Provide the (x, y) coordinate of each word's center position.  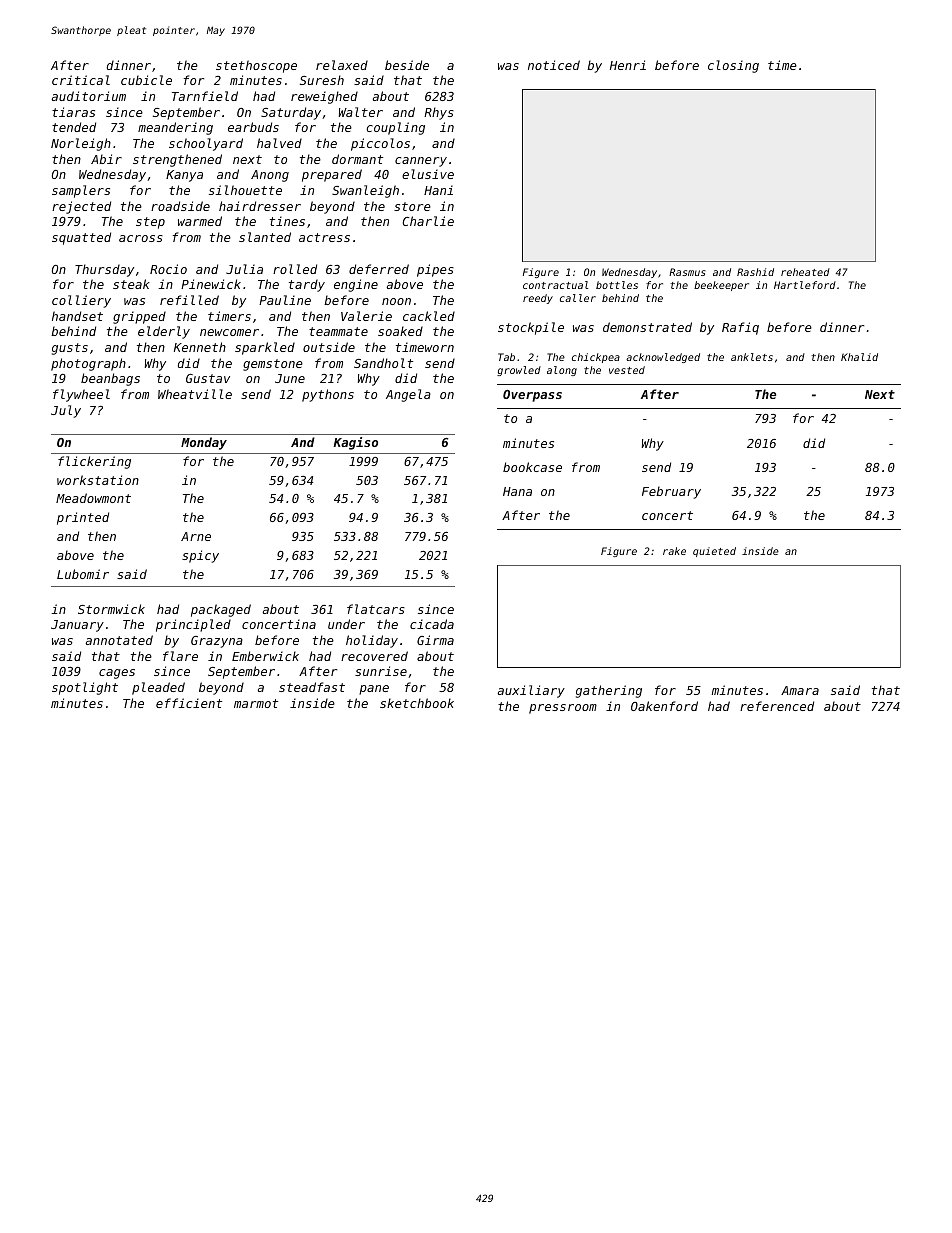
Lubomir (83, 574)
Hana (517, 491)
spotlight (85, 688)
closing (733, 66)
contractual (555, 285)
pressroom (563, 709)
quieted (714, 552)
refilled (189, 300)
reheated (805, 272)
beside (407, 65)
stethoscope (256, 66)
